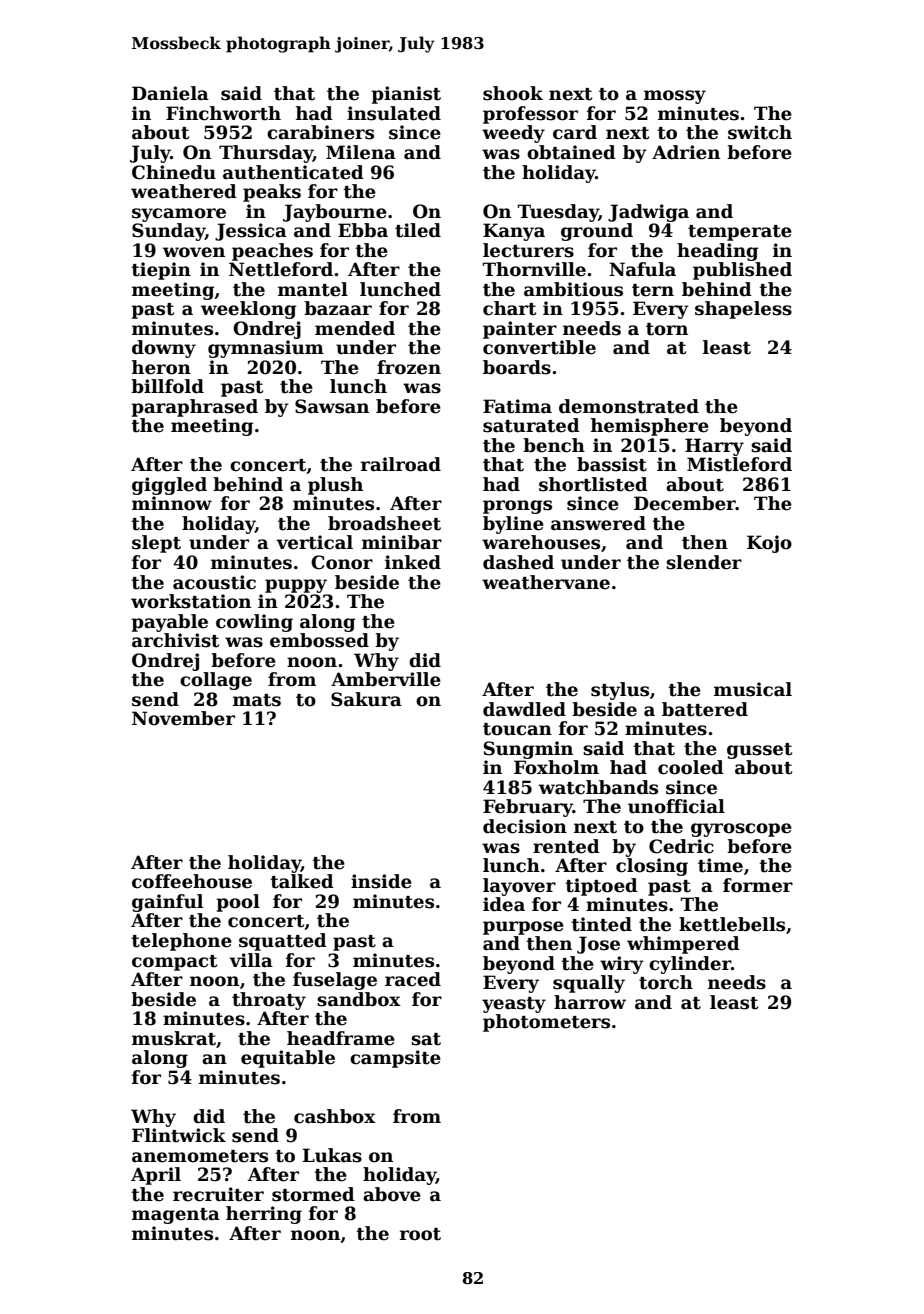  What do you see at coordinates (690, 965) in the page?
I see `cylinder` at bounding box center [690, 965].
